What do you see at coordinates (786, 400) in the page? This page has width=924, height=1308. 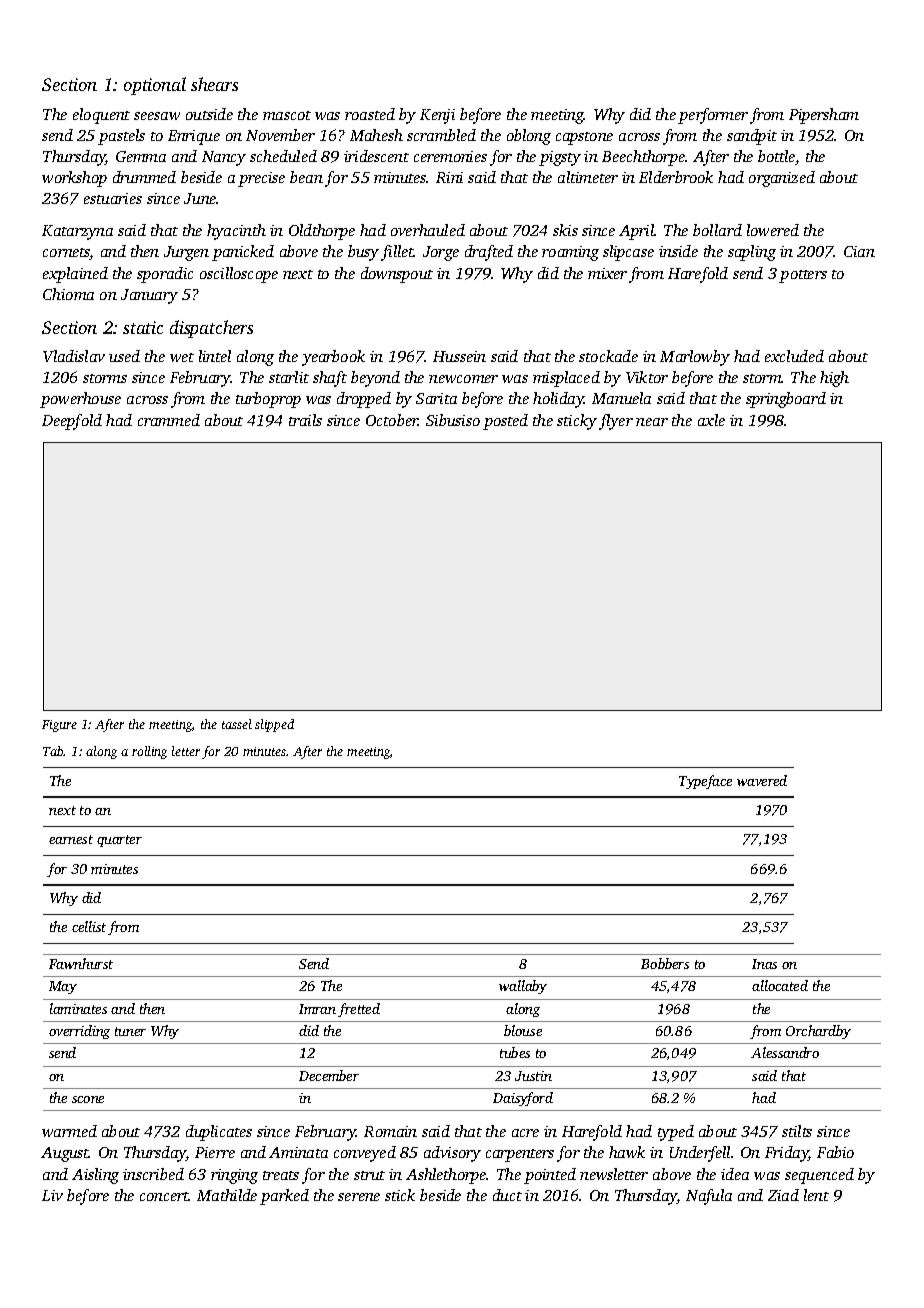 I see `springboard` at bounding box center [786, 400].
